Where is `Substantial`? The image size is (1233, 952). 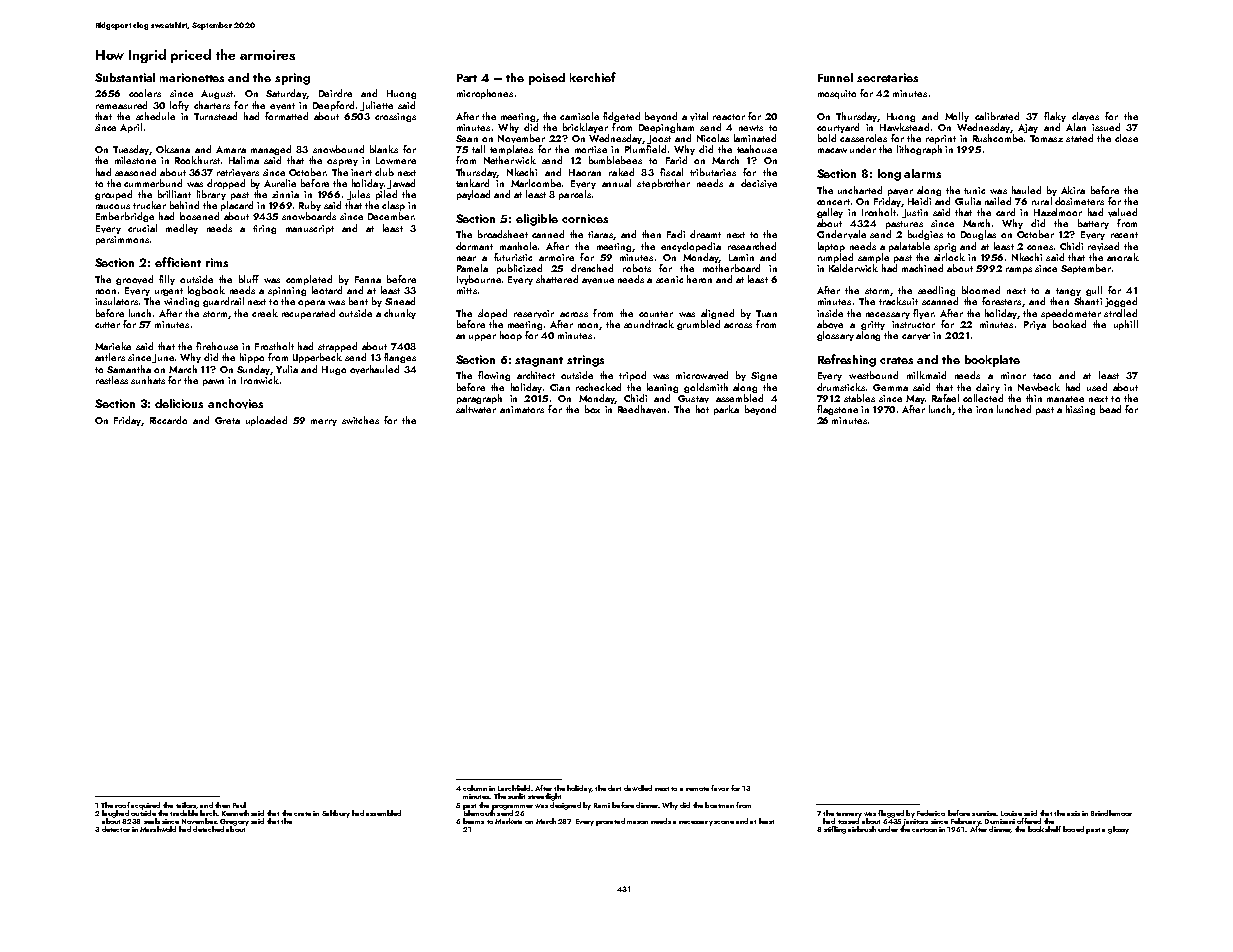
Substantial is located at coordinates (125, 77).
